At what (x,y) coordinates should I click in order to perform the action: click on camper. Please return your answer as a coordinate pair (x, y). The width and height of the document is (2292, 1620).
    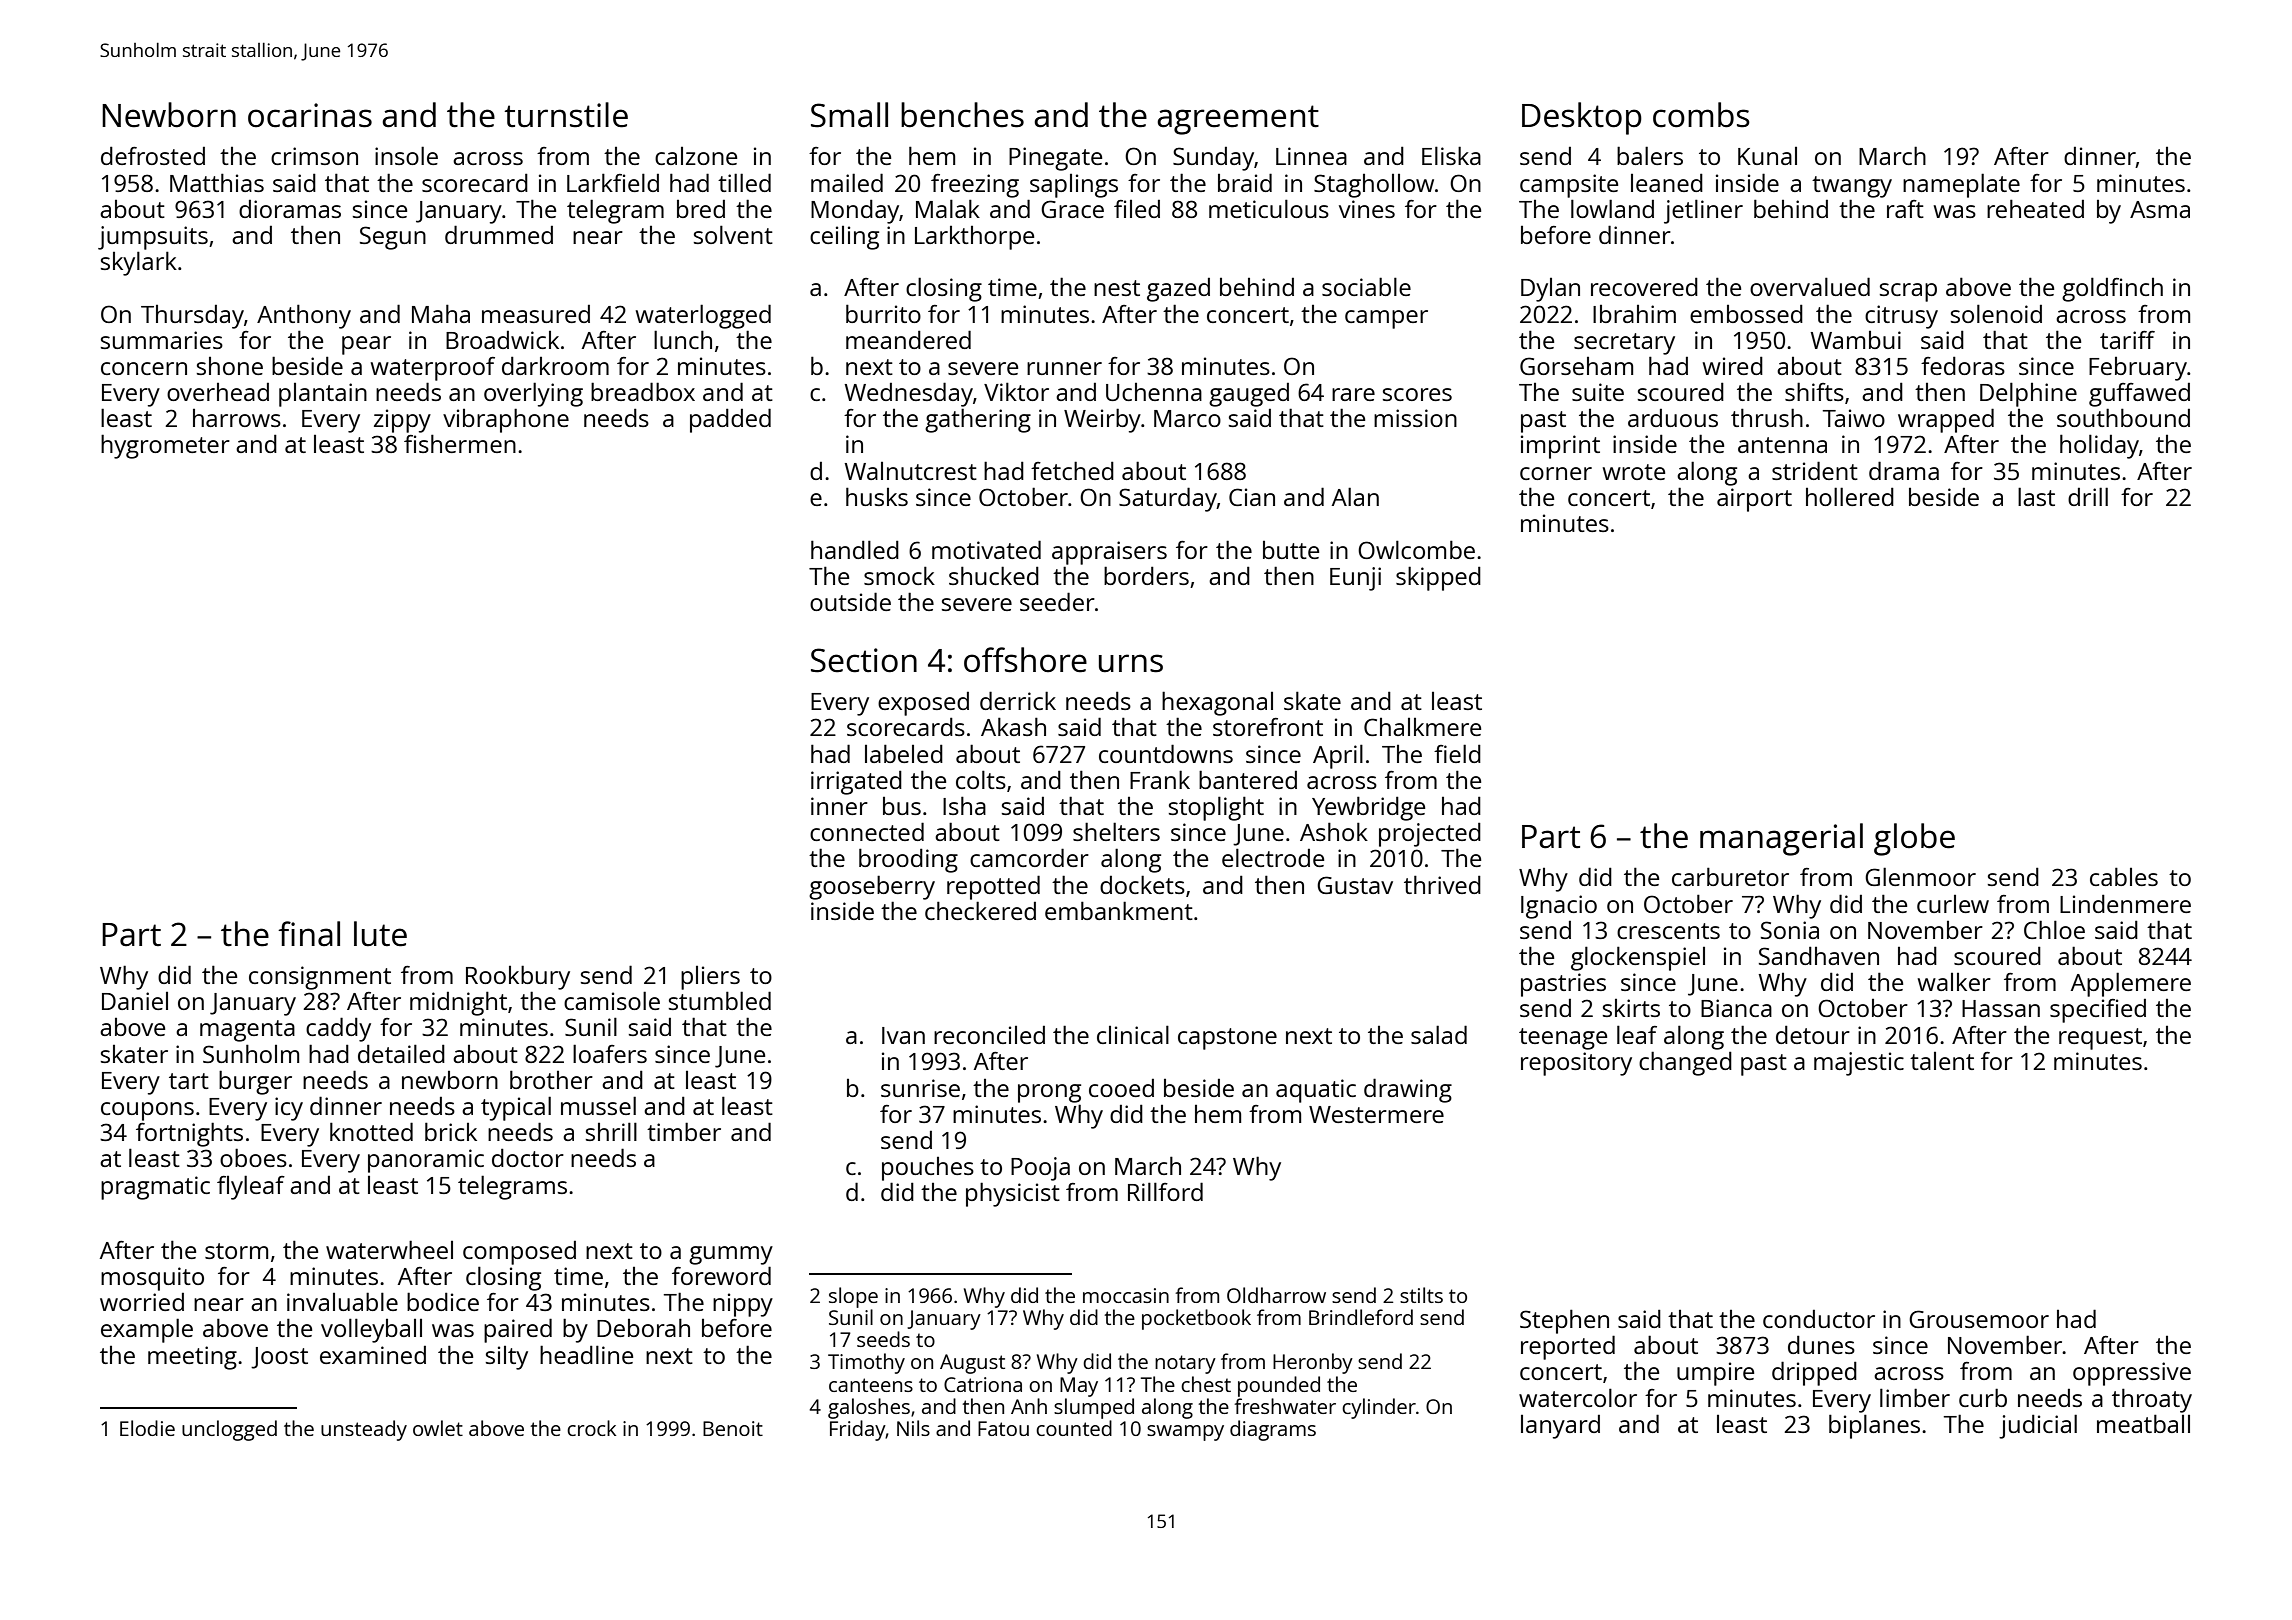
    Looking at the image, I should click on (1386, 319).
